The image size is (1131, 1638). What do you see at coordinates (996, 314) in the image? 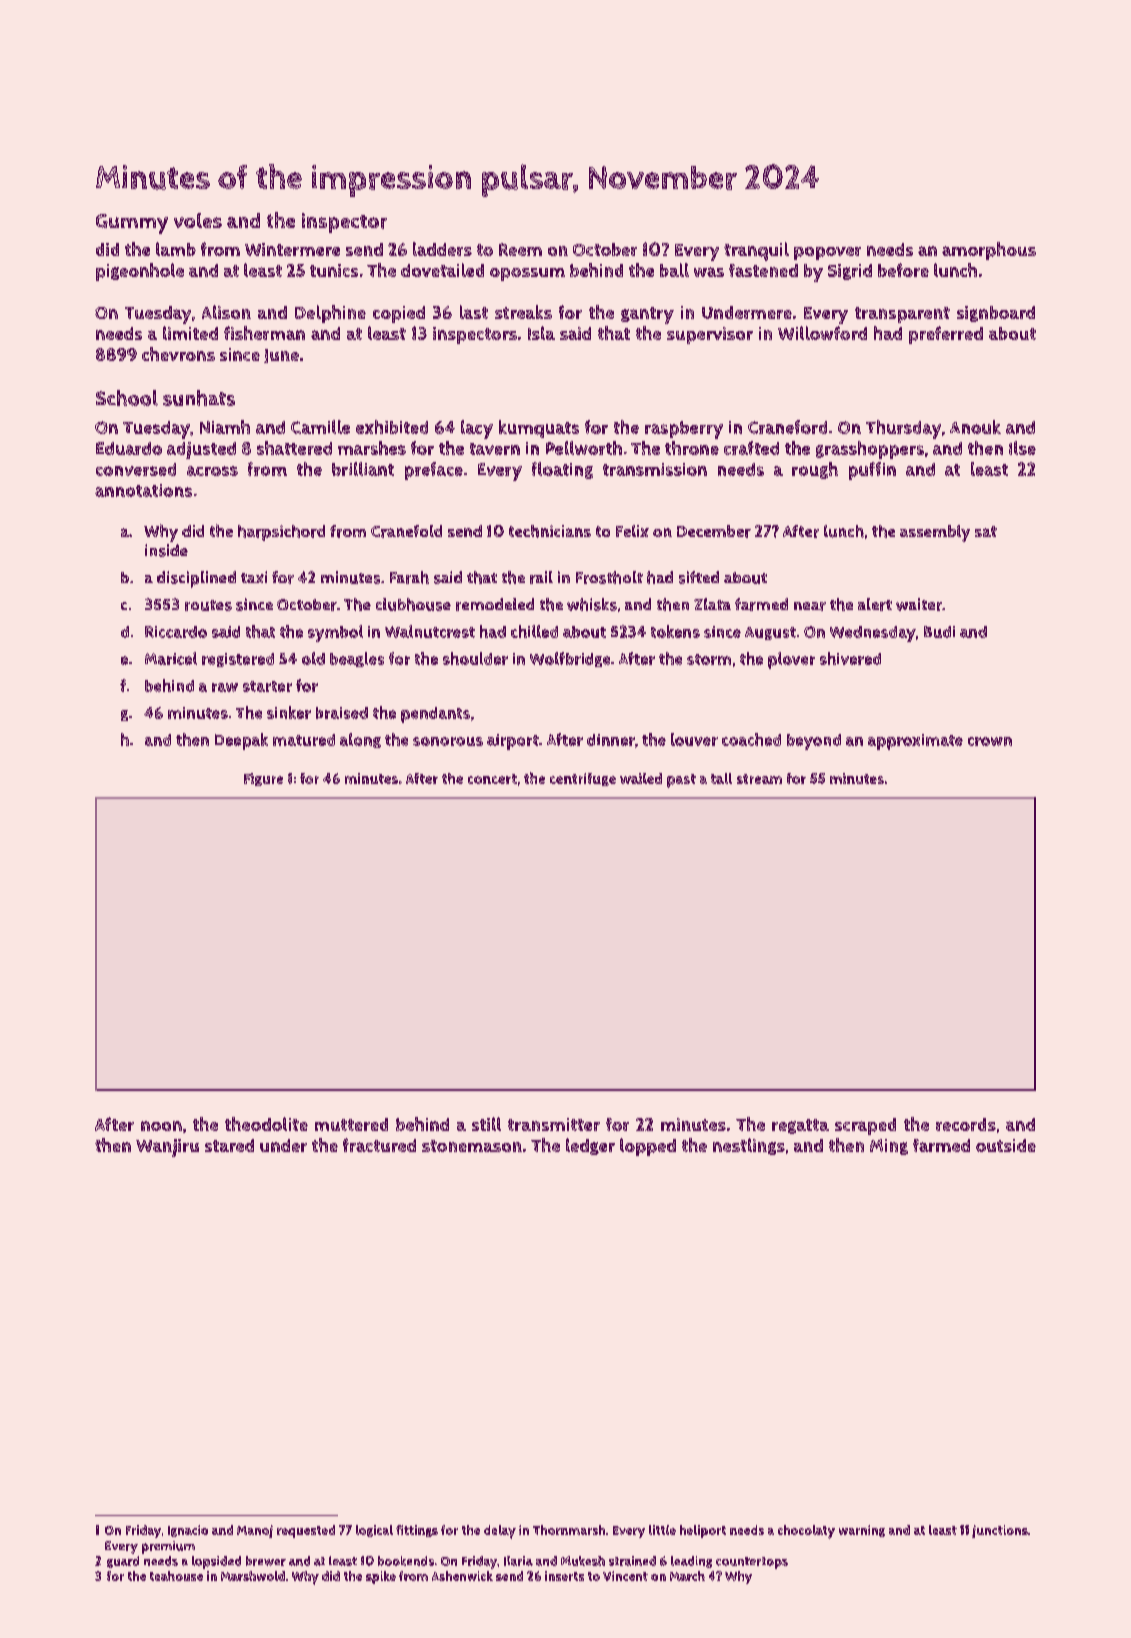
I see `signboard` at bounding box center [996, 314].
